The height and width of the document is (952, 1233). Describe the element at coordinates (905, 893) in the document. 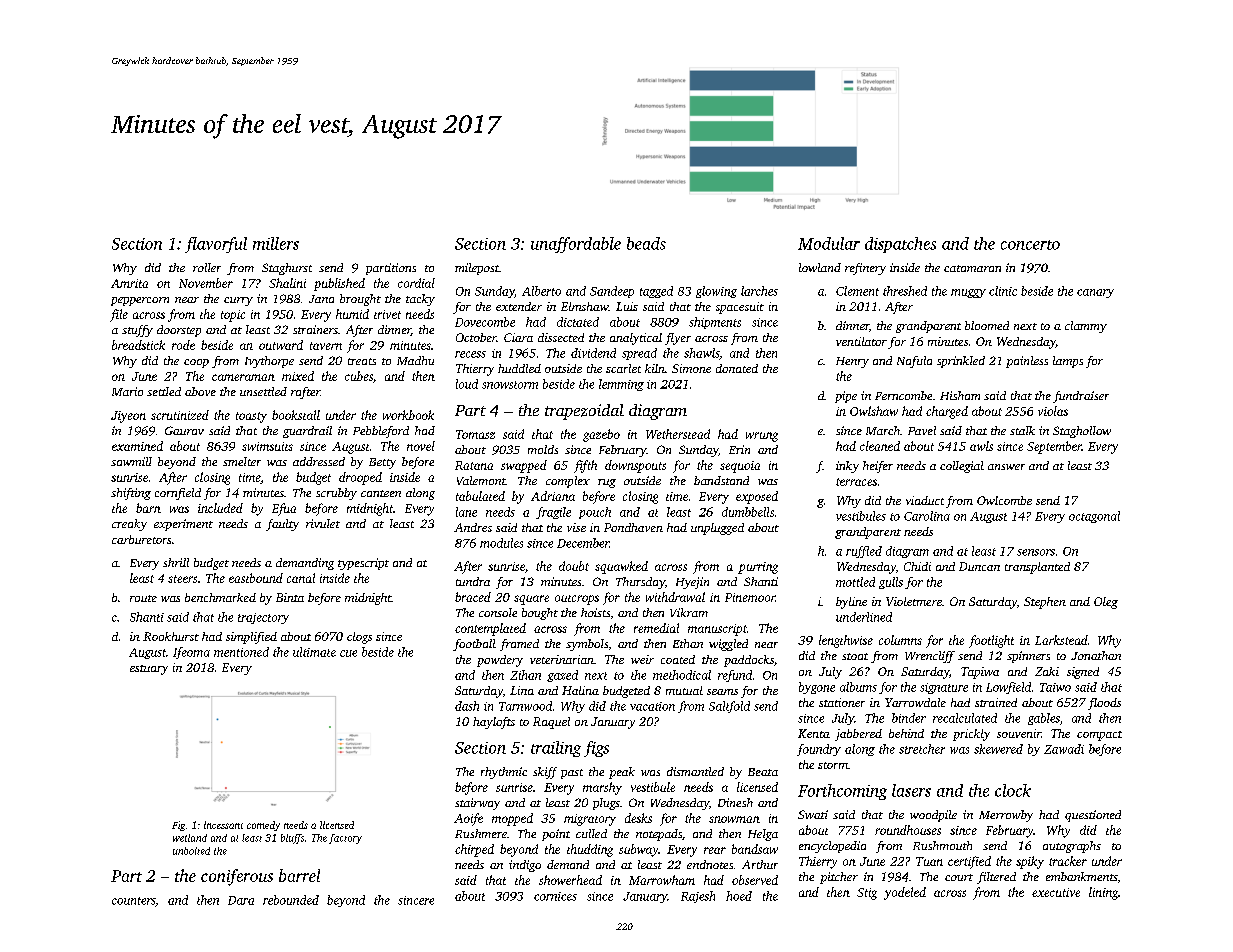

I see `yodeled` at that location.
